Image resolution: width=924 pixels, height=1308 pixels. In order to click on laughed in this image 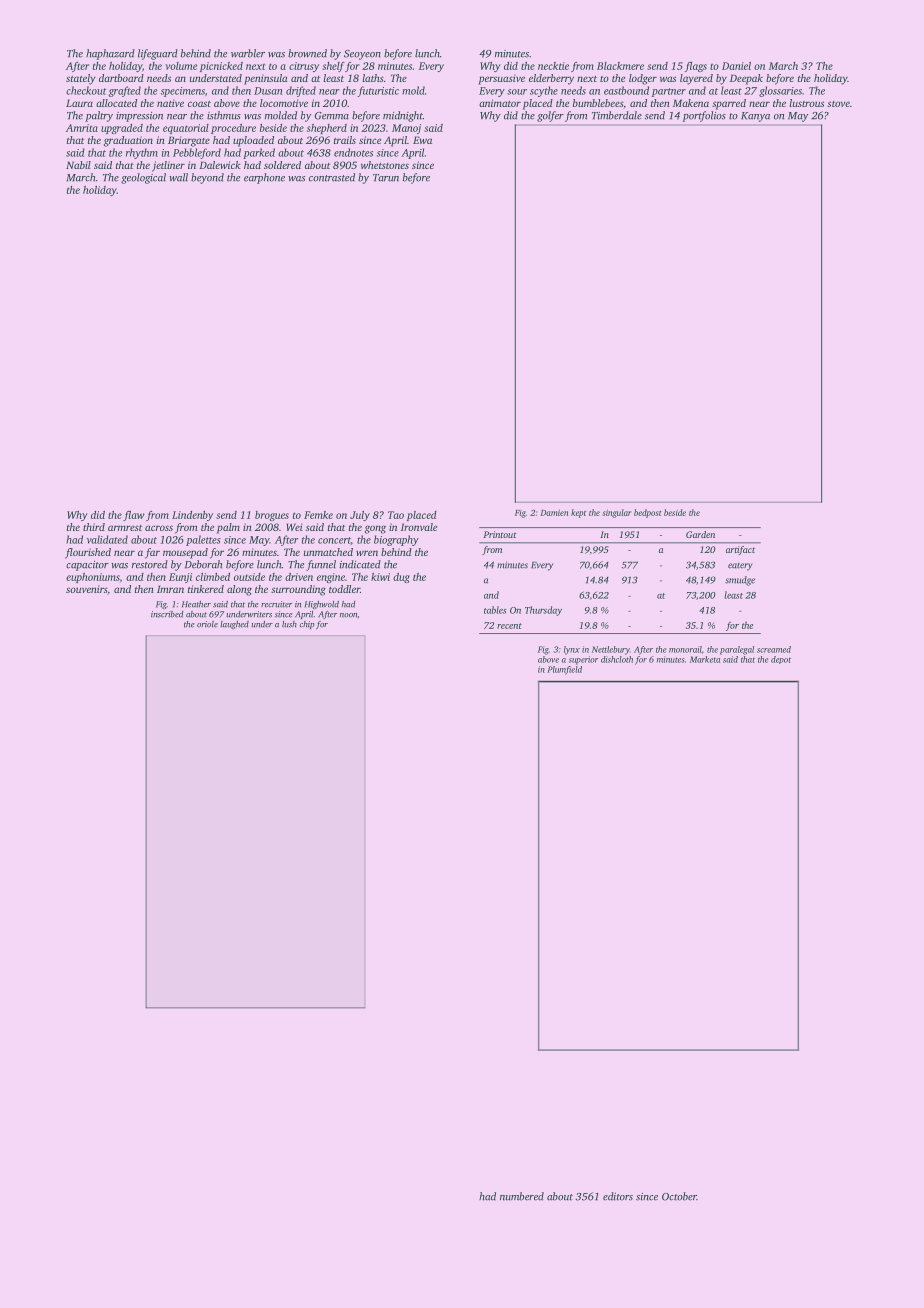, I will do `click(234, 625)`.
